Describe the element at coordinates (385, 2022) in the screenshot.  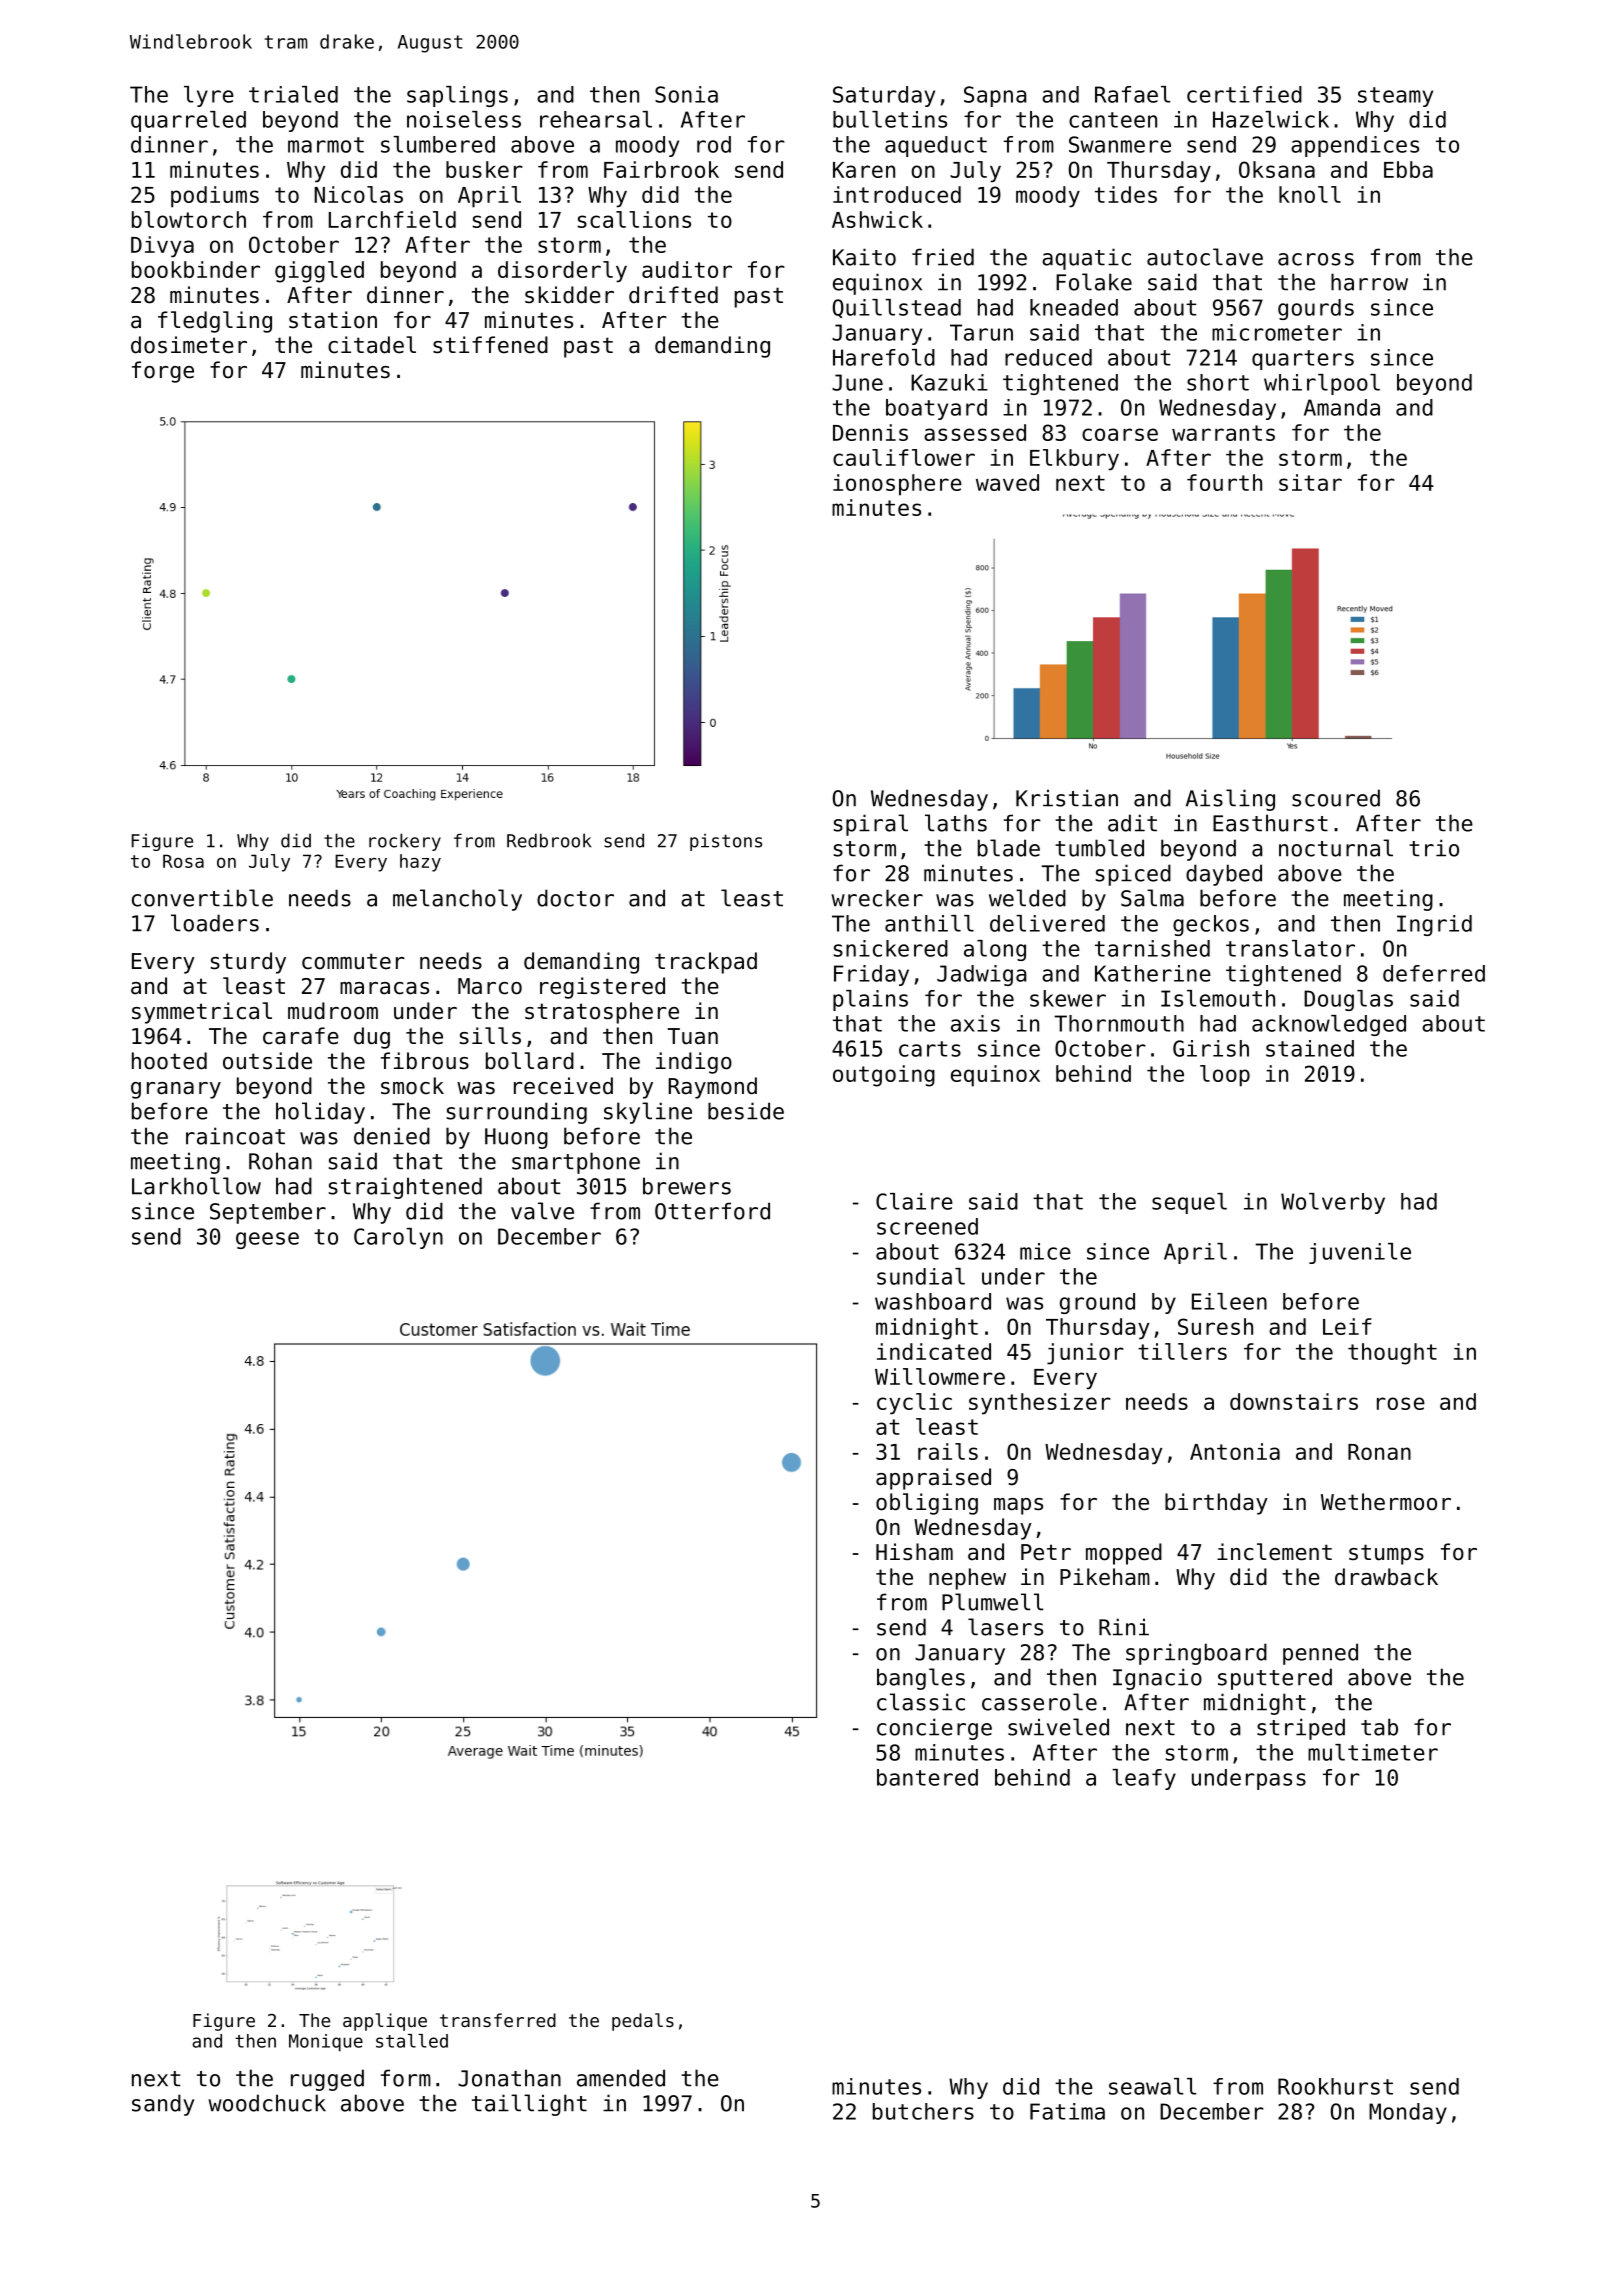
I see `applique` at that location.
